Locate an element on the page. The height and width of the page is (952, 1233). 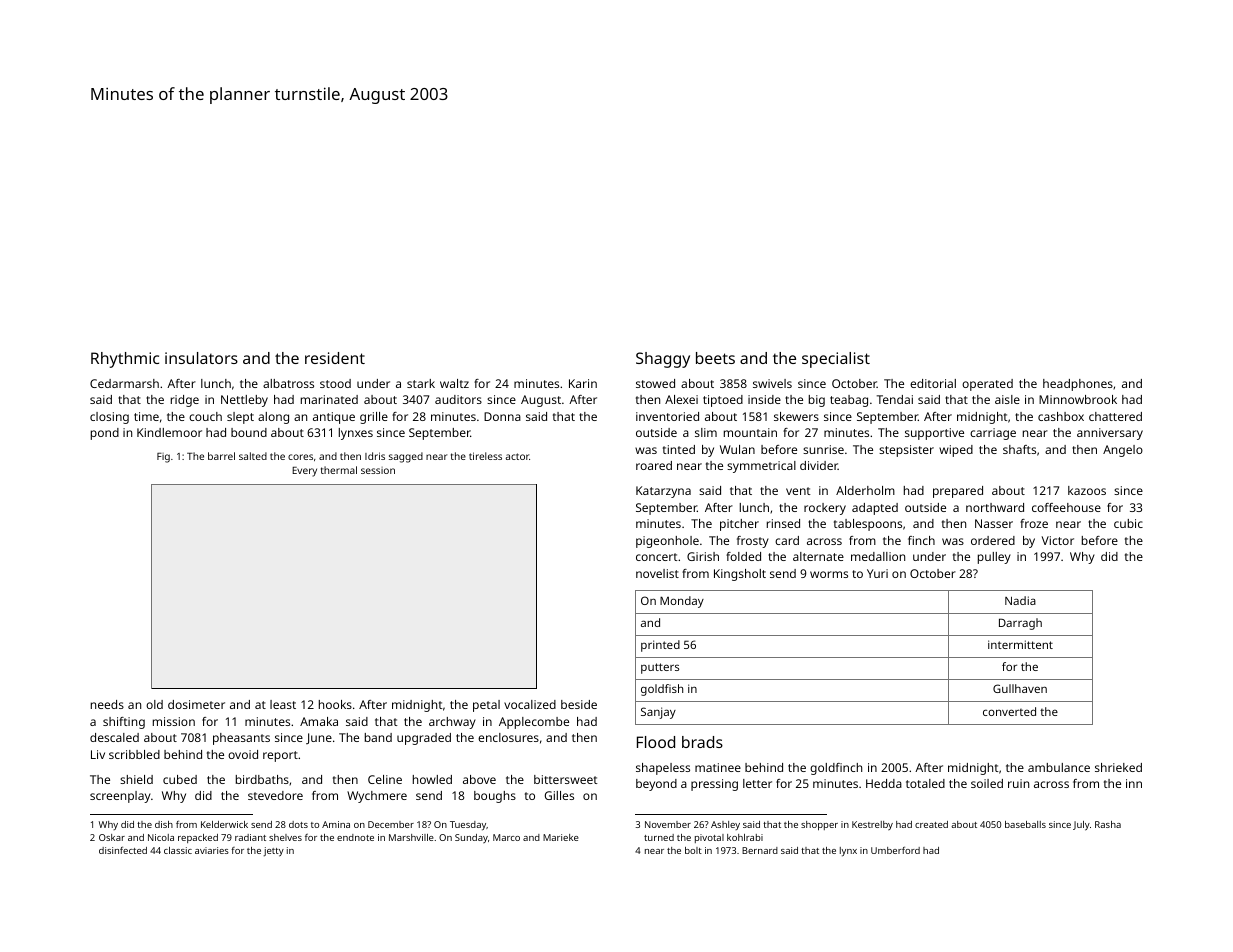
Nadia is located at coordinates (1020, 600).
